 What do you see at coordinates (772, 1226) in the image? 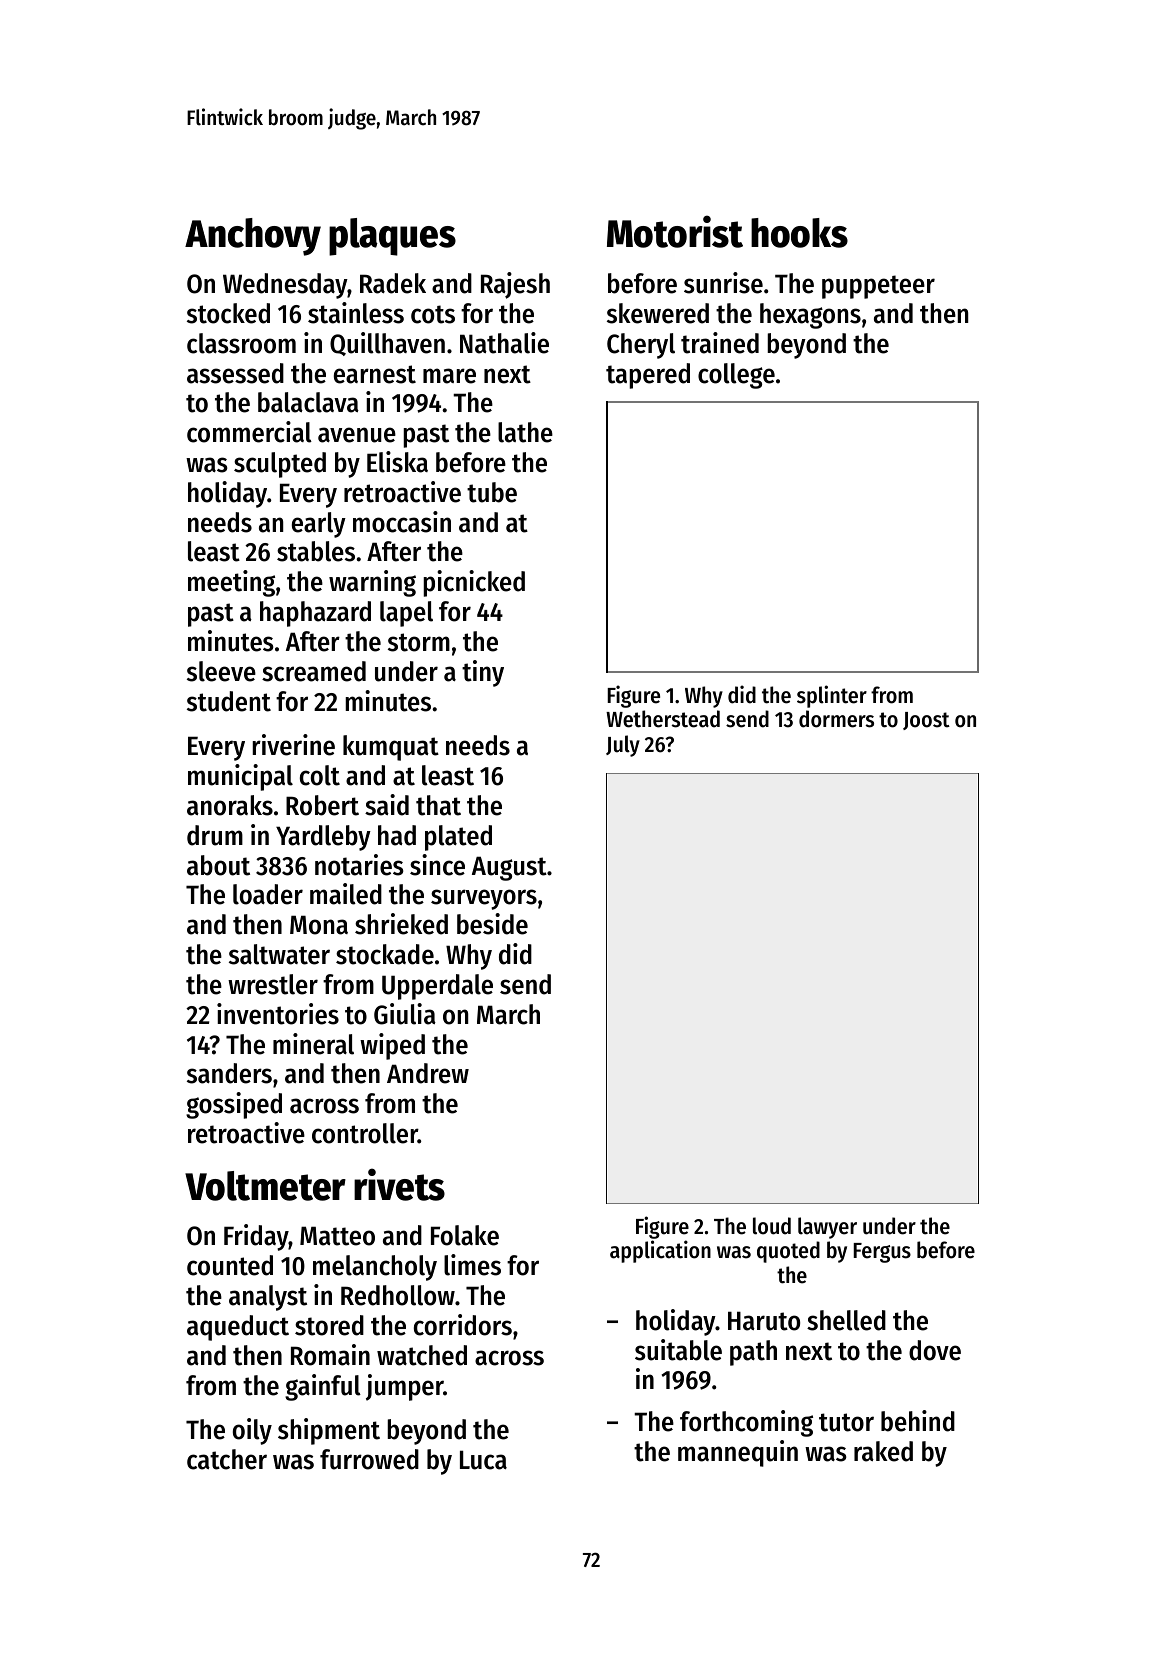
I see `loud` at bounding box center [772, 1226].
